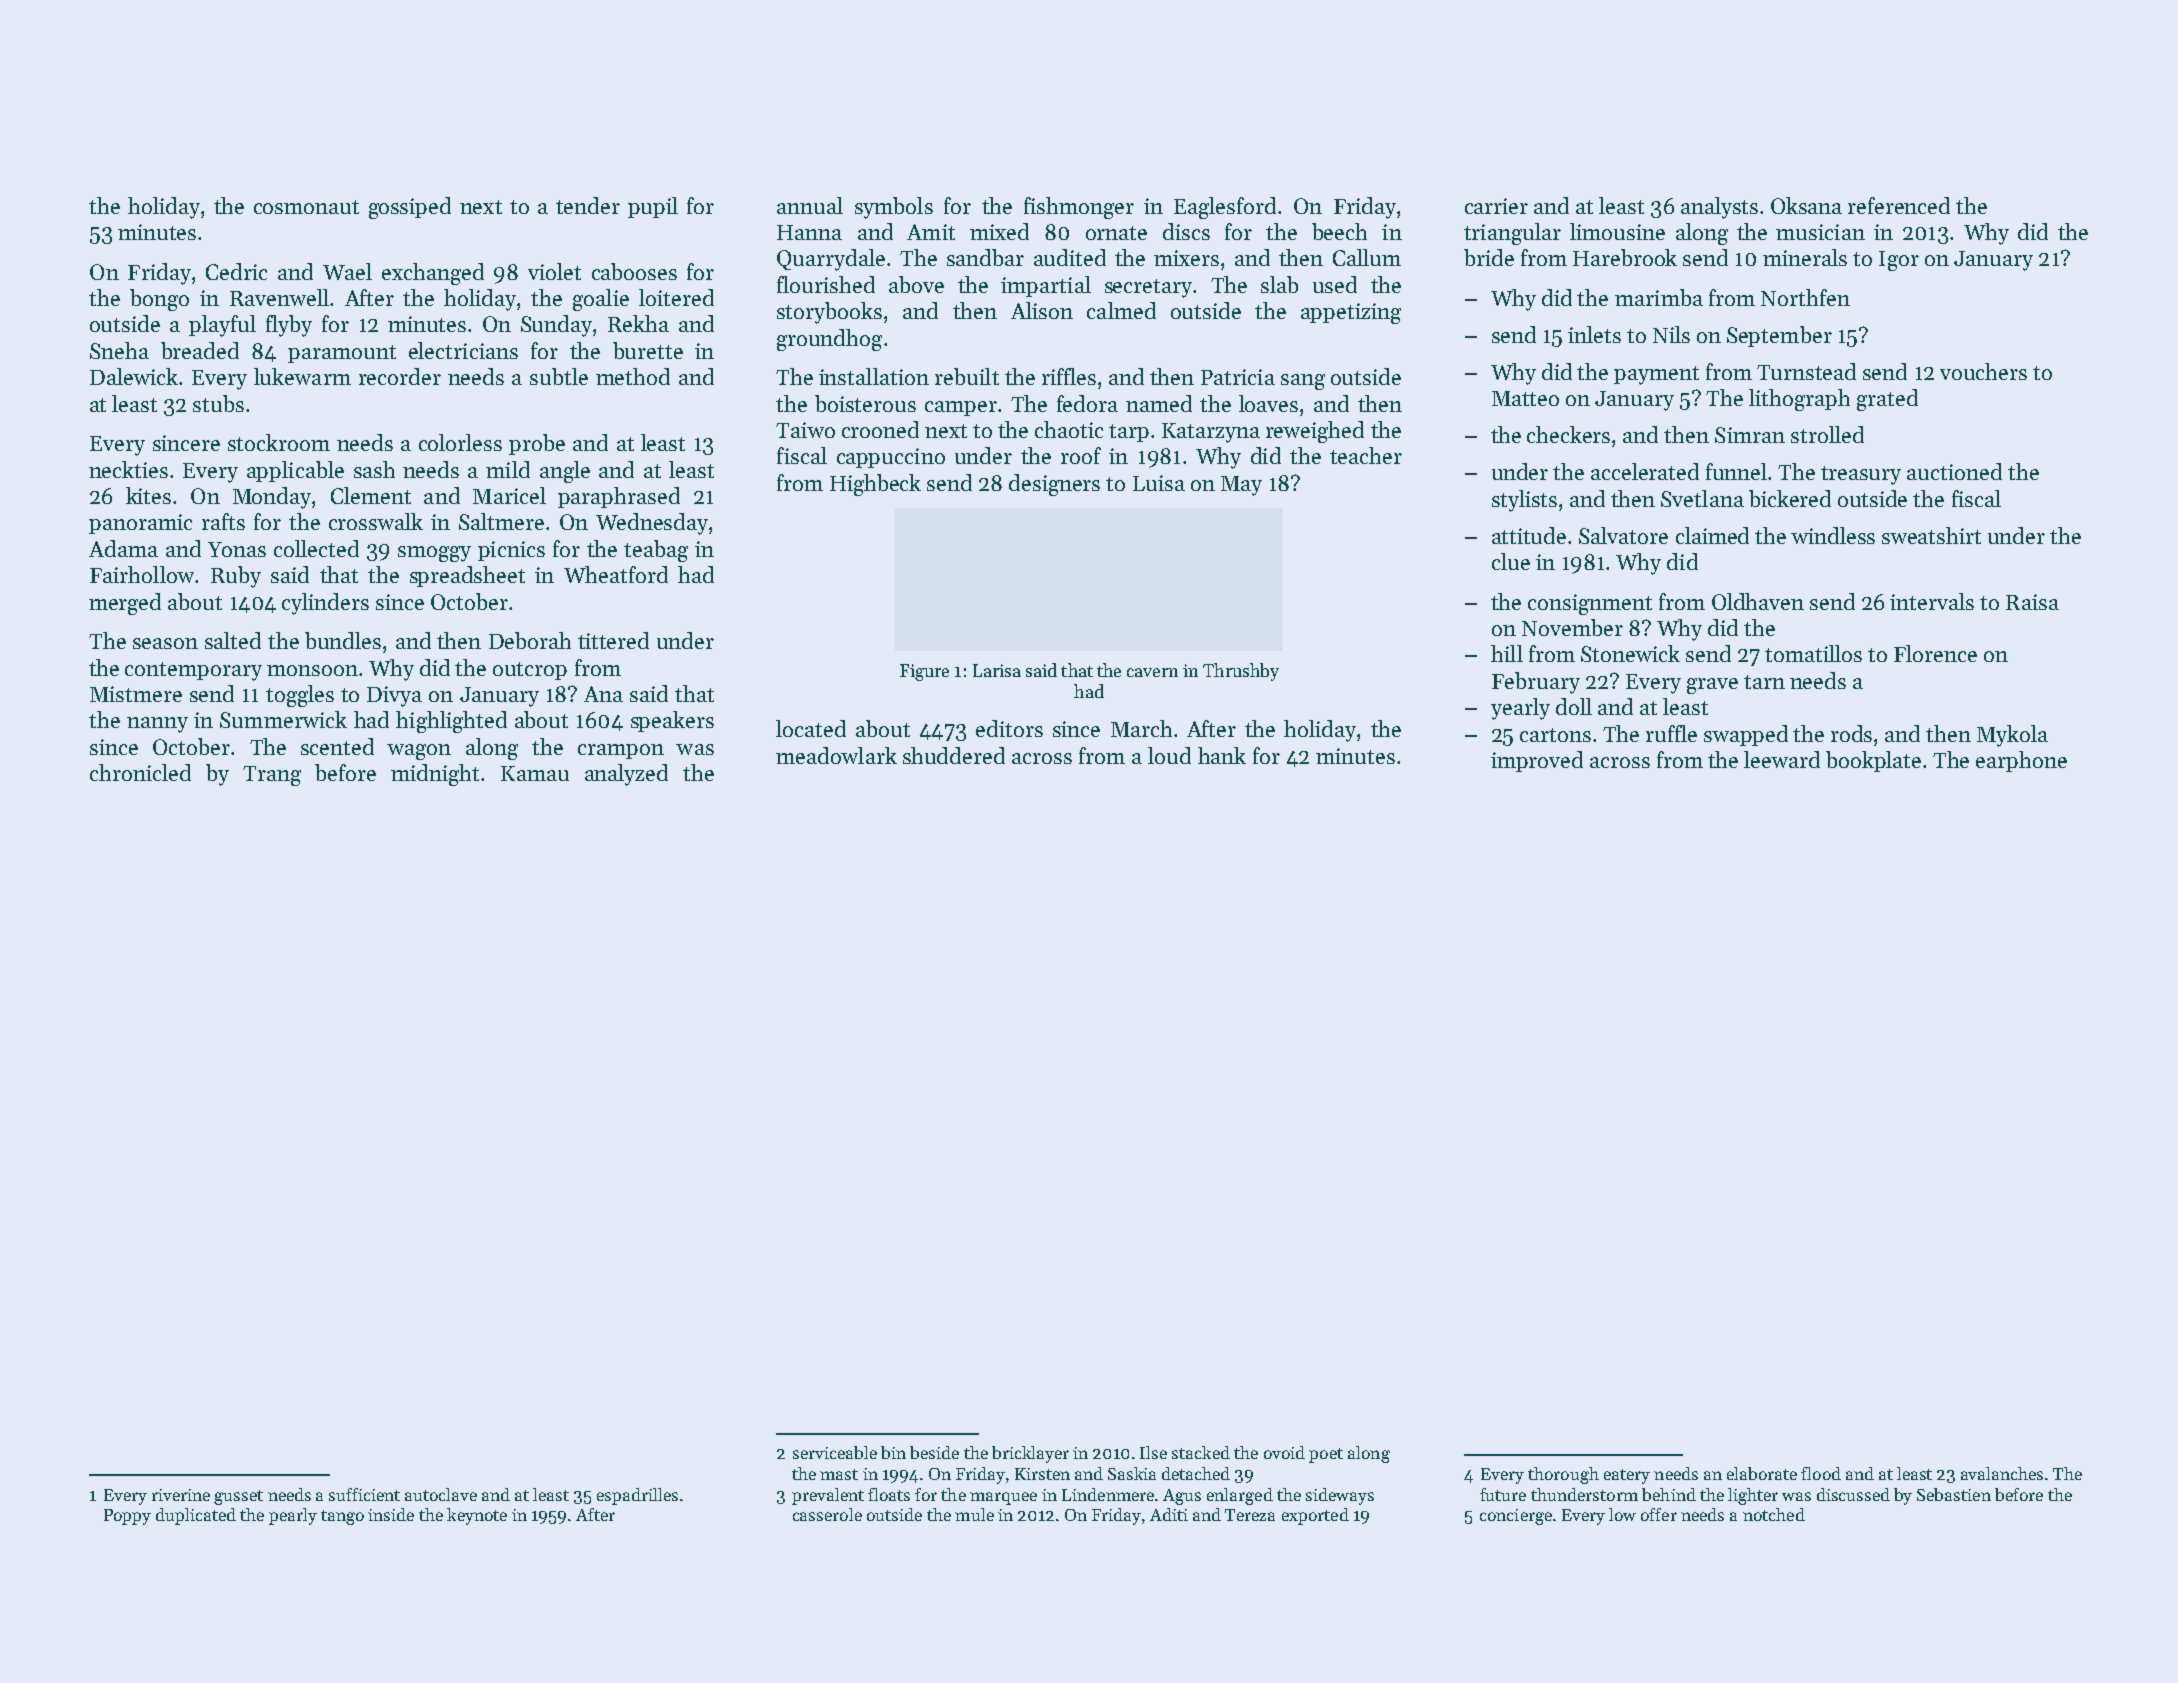 The height and width of the image is (1683, 2178). What do you see at coordinates (134, 376) in the image?
I see `Dalewick` at bounding box center [134, 376].
